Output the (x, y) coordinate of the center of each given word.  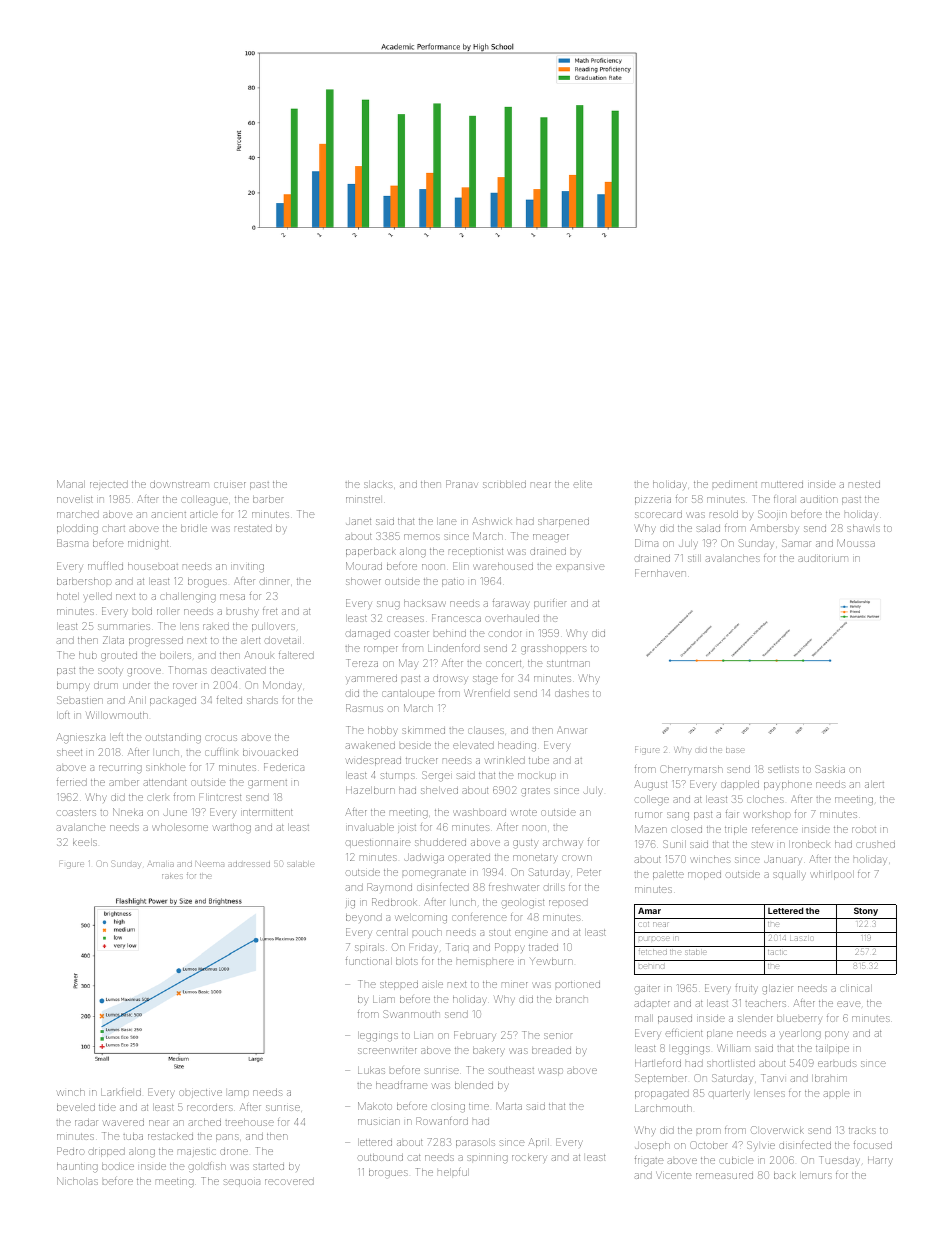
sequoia (241, 1183)
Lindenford (454, 648)
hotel (68, 596)
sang (678, 816)
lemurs (816, 1175)
